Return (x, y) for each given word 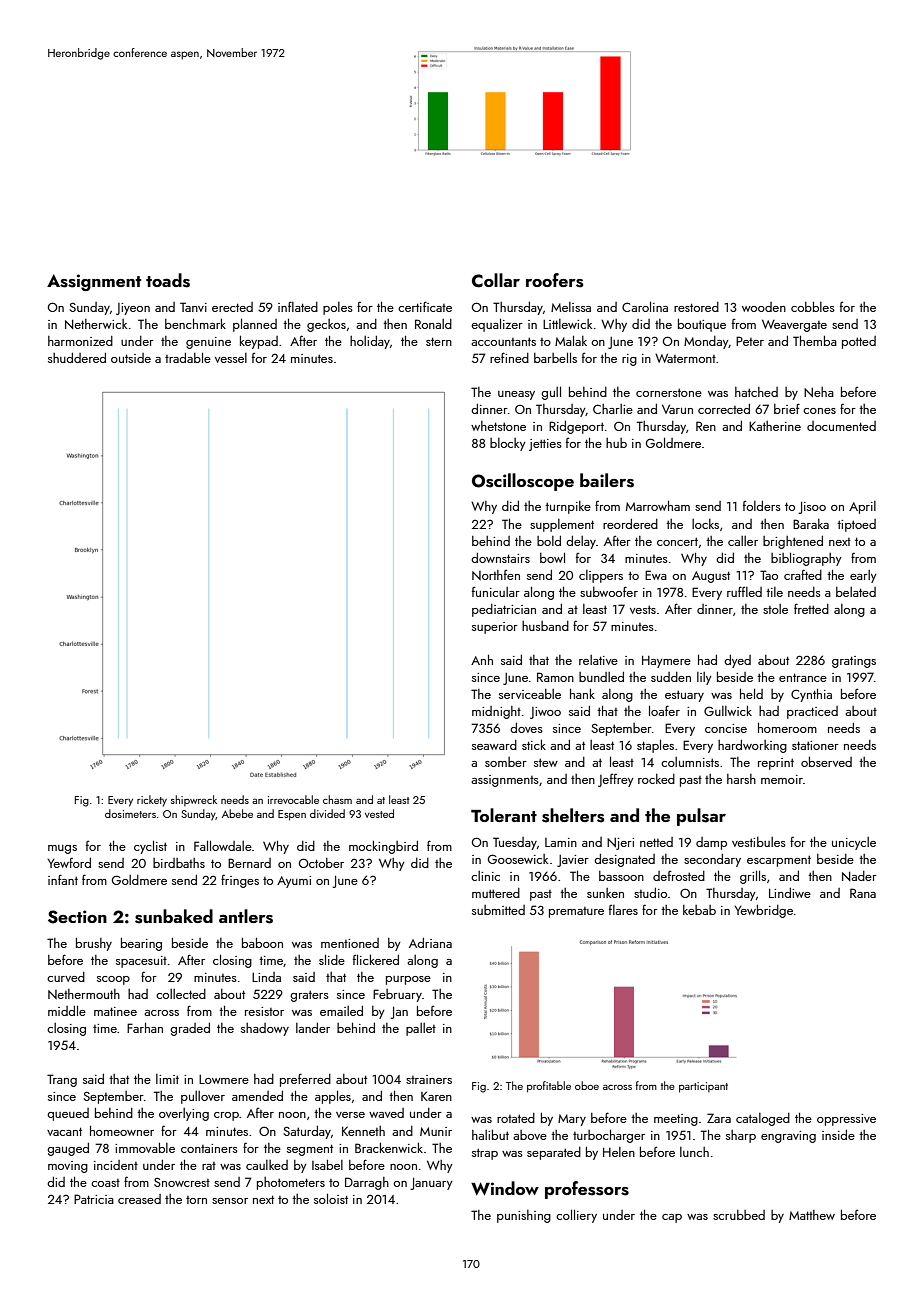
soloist (331, 1198)
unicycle (854, 843)
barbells (555, 357)
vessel (231, 358)
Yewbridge (763, 911)
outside (131, 358)
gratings (854, 662)
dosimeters (130, 813)
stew (546, 763)
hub (616, 443)
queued (68, 1114)
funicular (496, 591)
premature (576, 912)
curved (66, 977)
